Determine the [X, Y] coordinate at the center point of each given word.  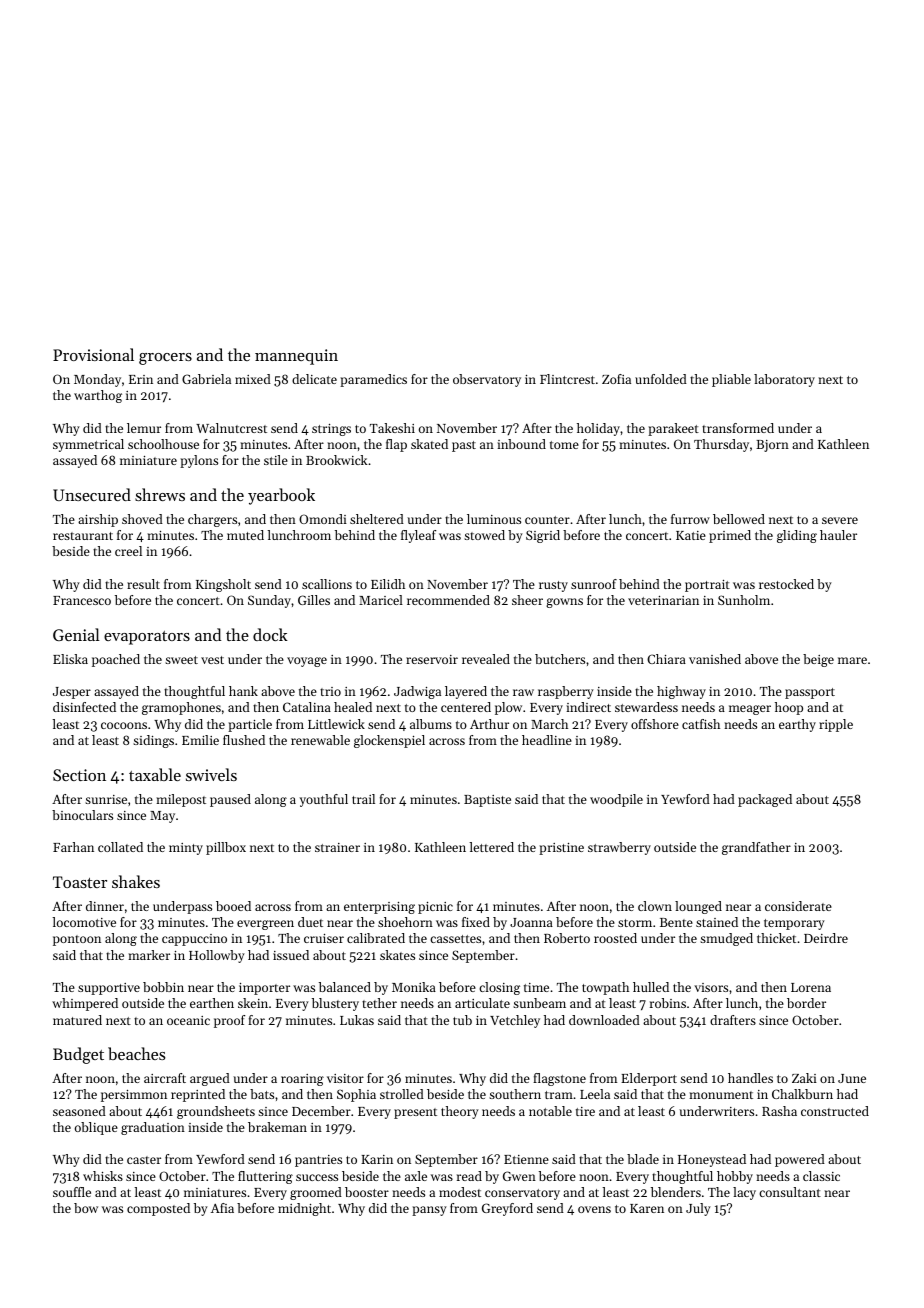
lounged [698, 907]
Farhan [73, 847]
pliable [731, 380]
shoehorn [405, 922]
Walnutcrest [231, 428]
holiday [598, 429]
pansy [429, 1211]
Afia [222, 1208]
